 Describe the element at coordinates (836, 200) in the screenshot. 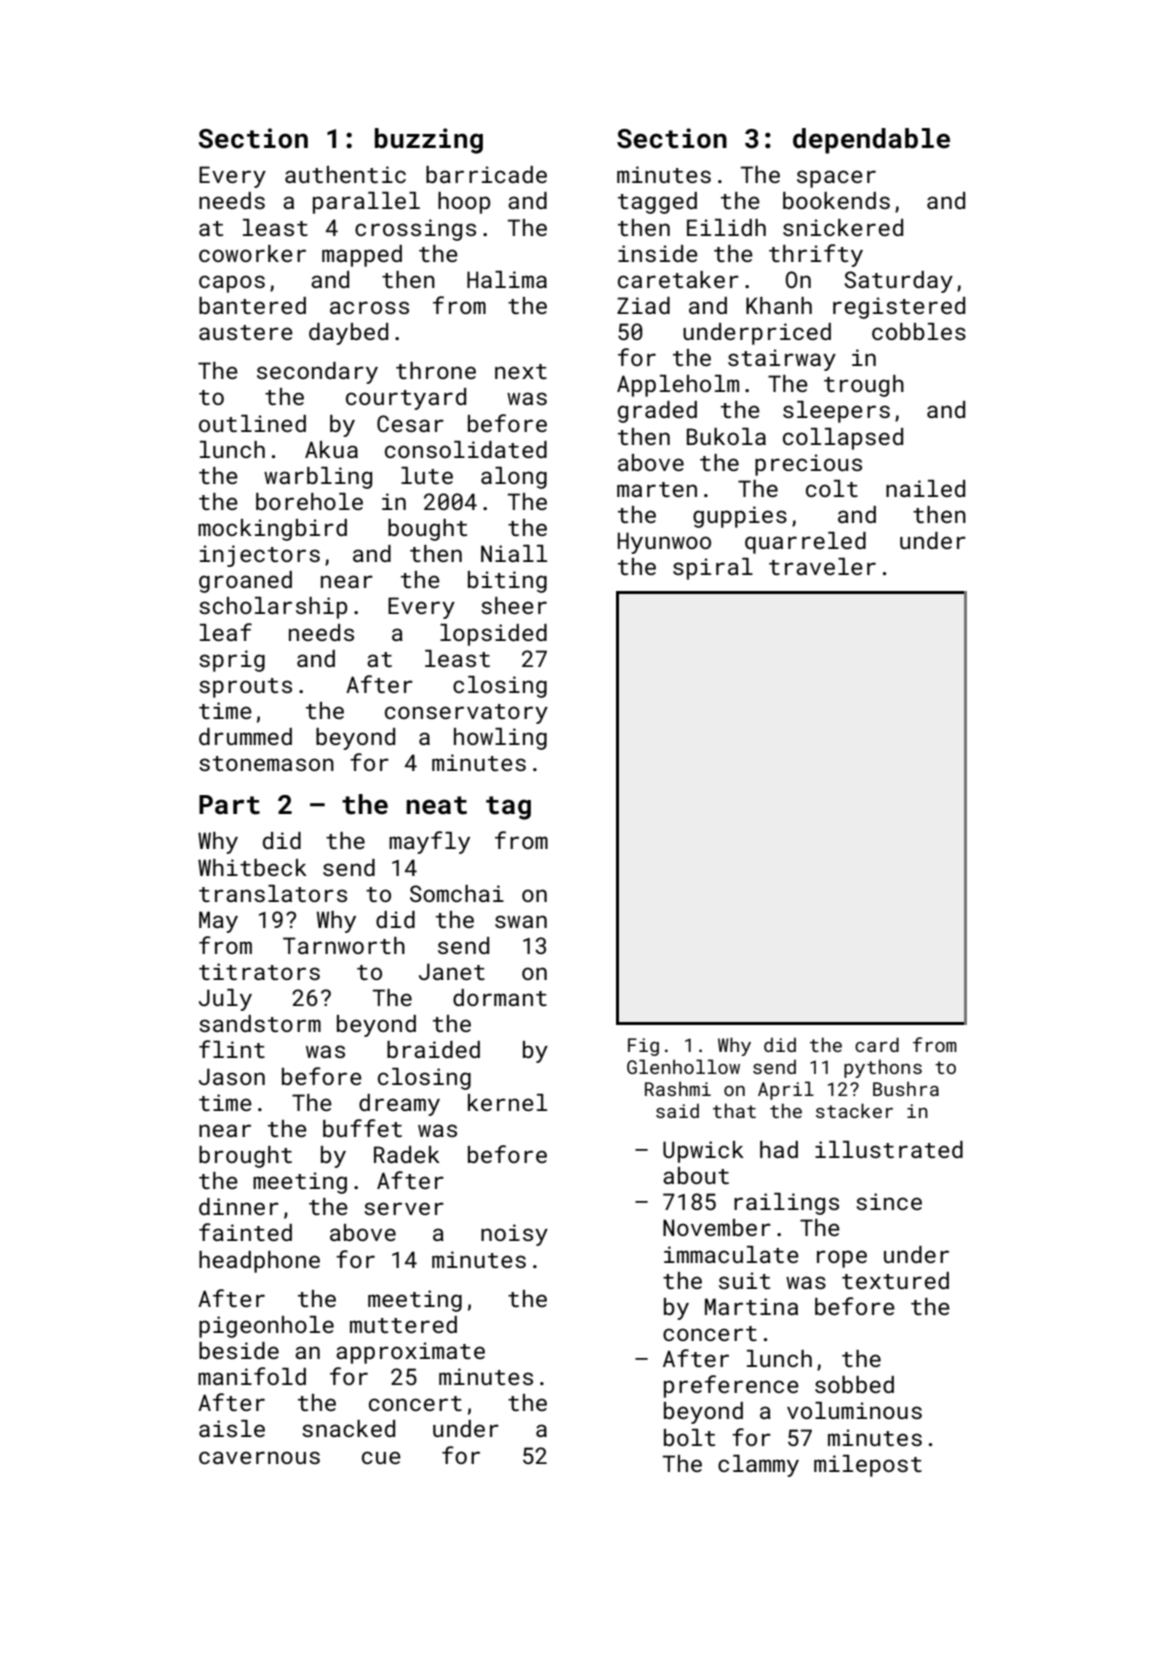

I see `bookends` at that location.
